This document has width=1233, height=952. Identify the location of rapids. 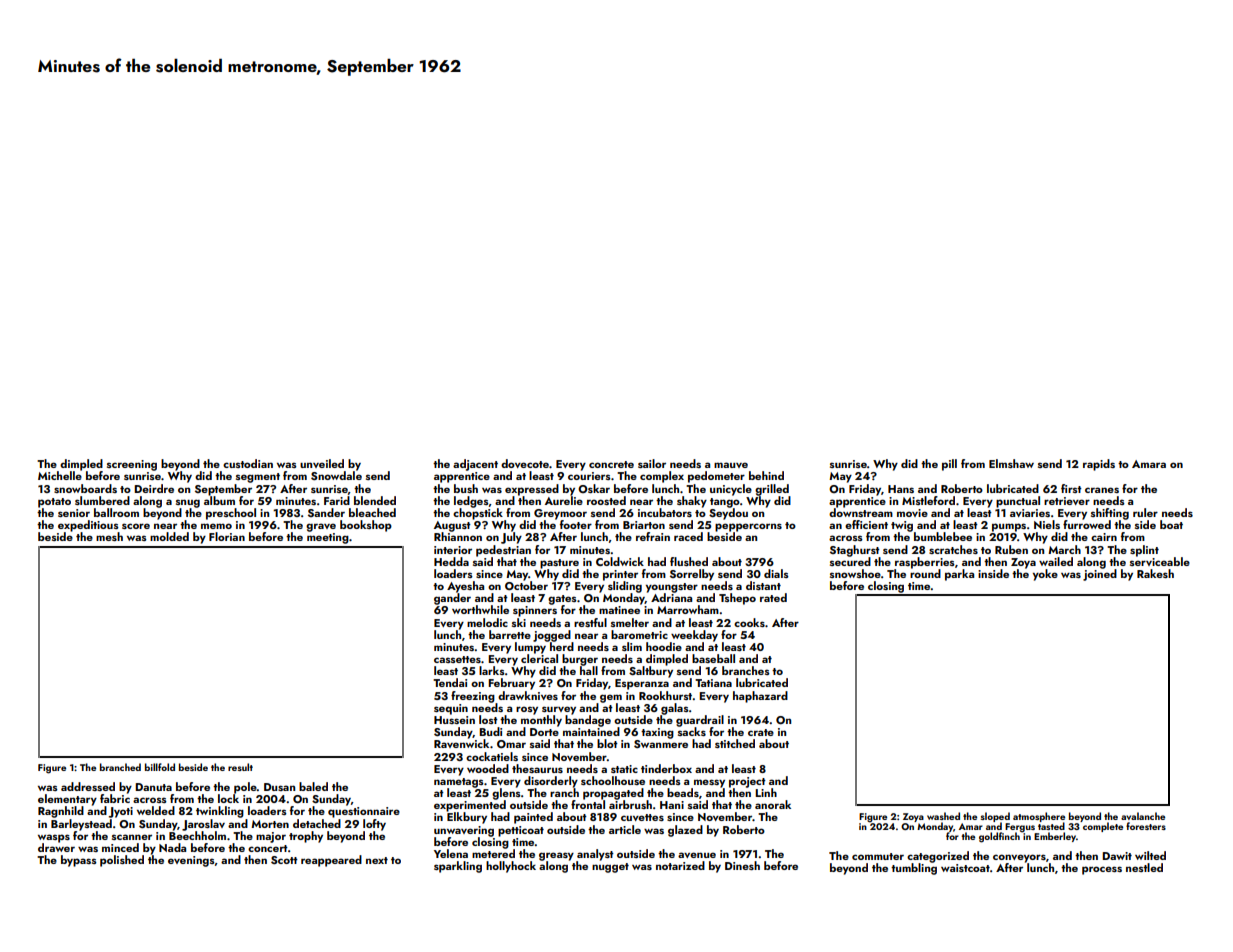
(1099, 465).
